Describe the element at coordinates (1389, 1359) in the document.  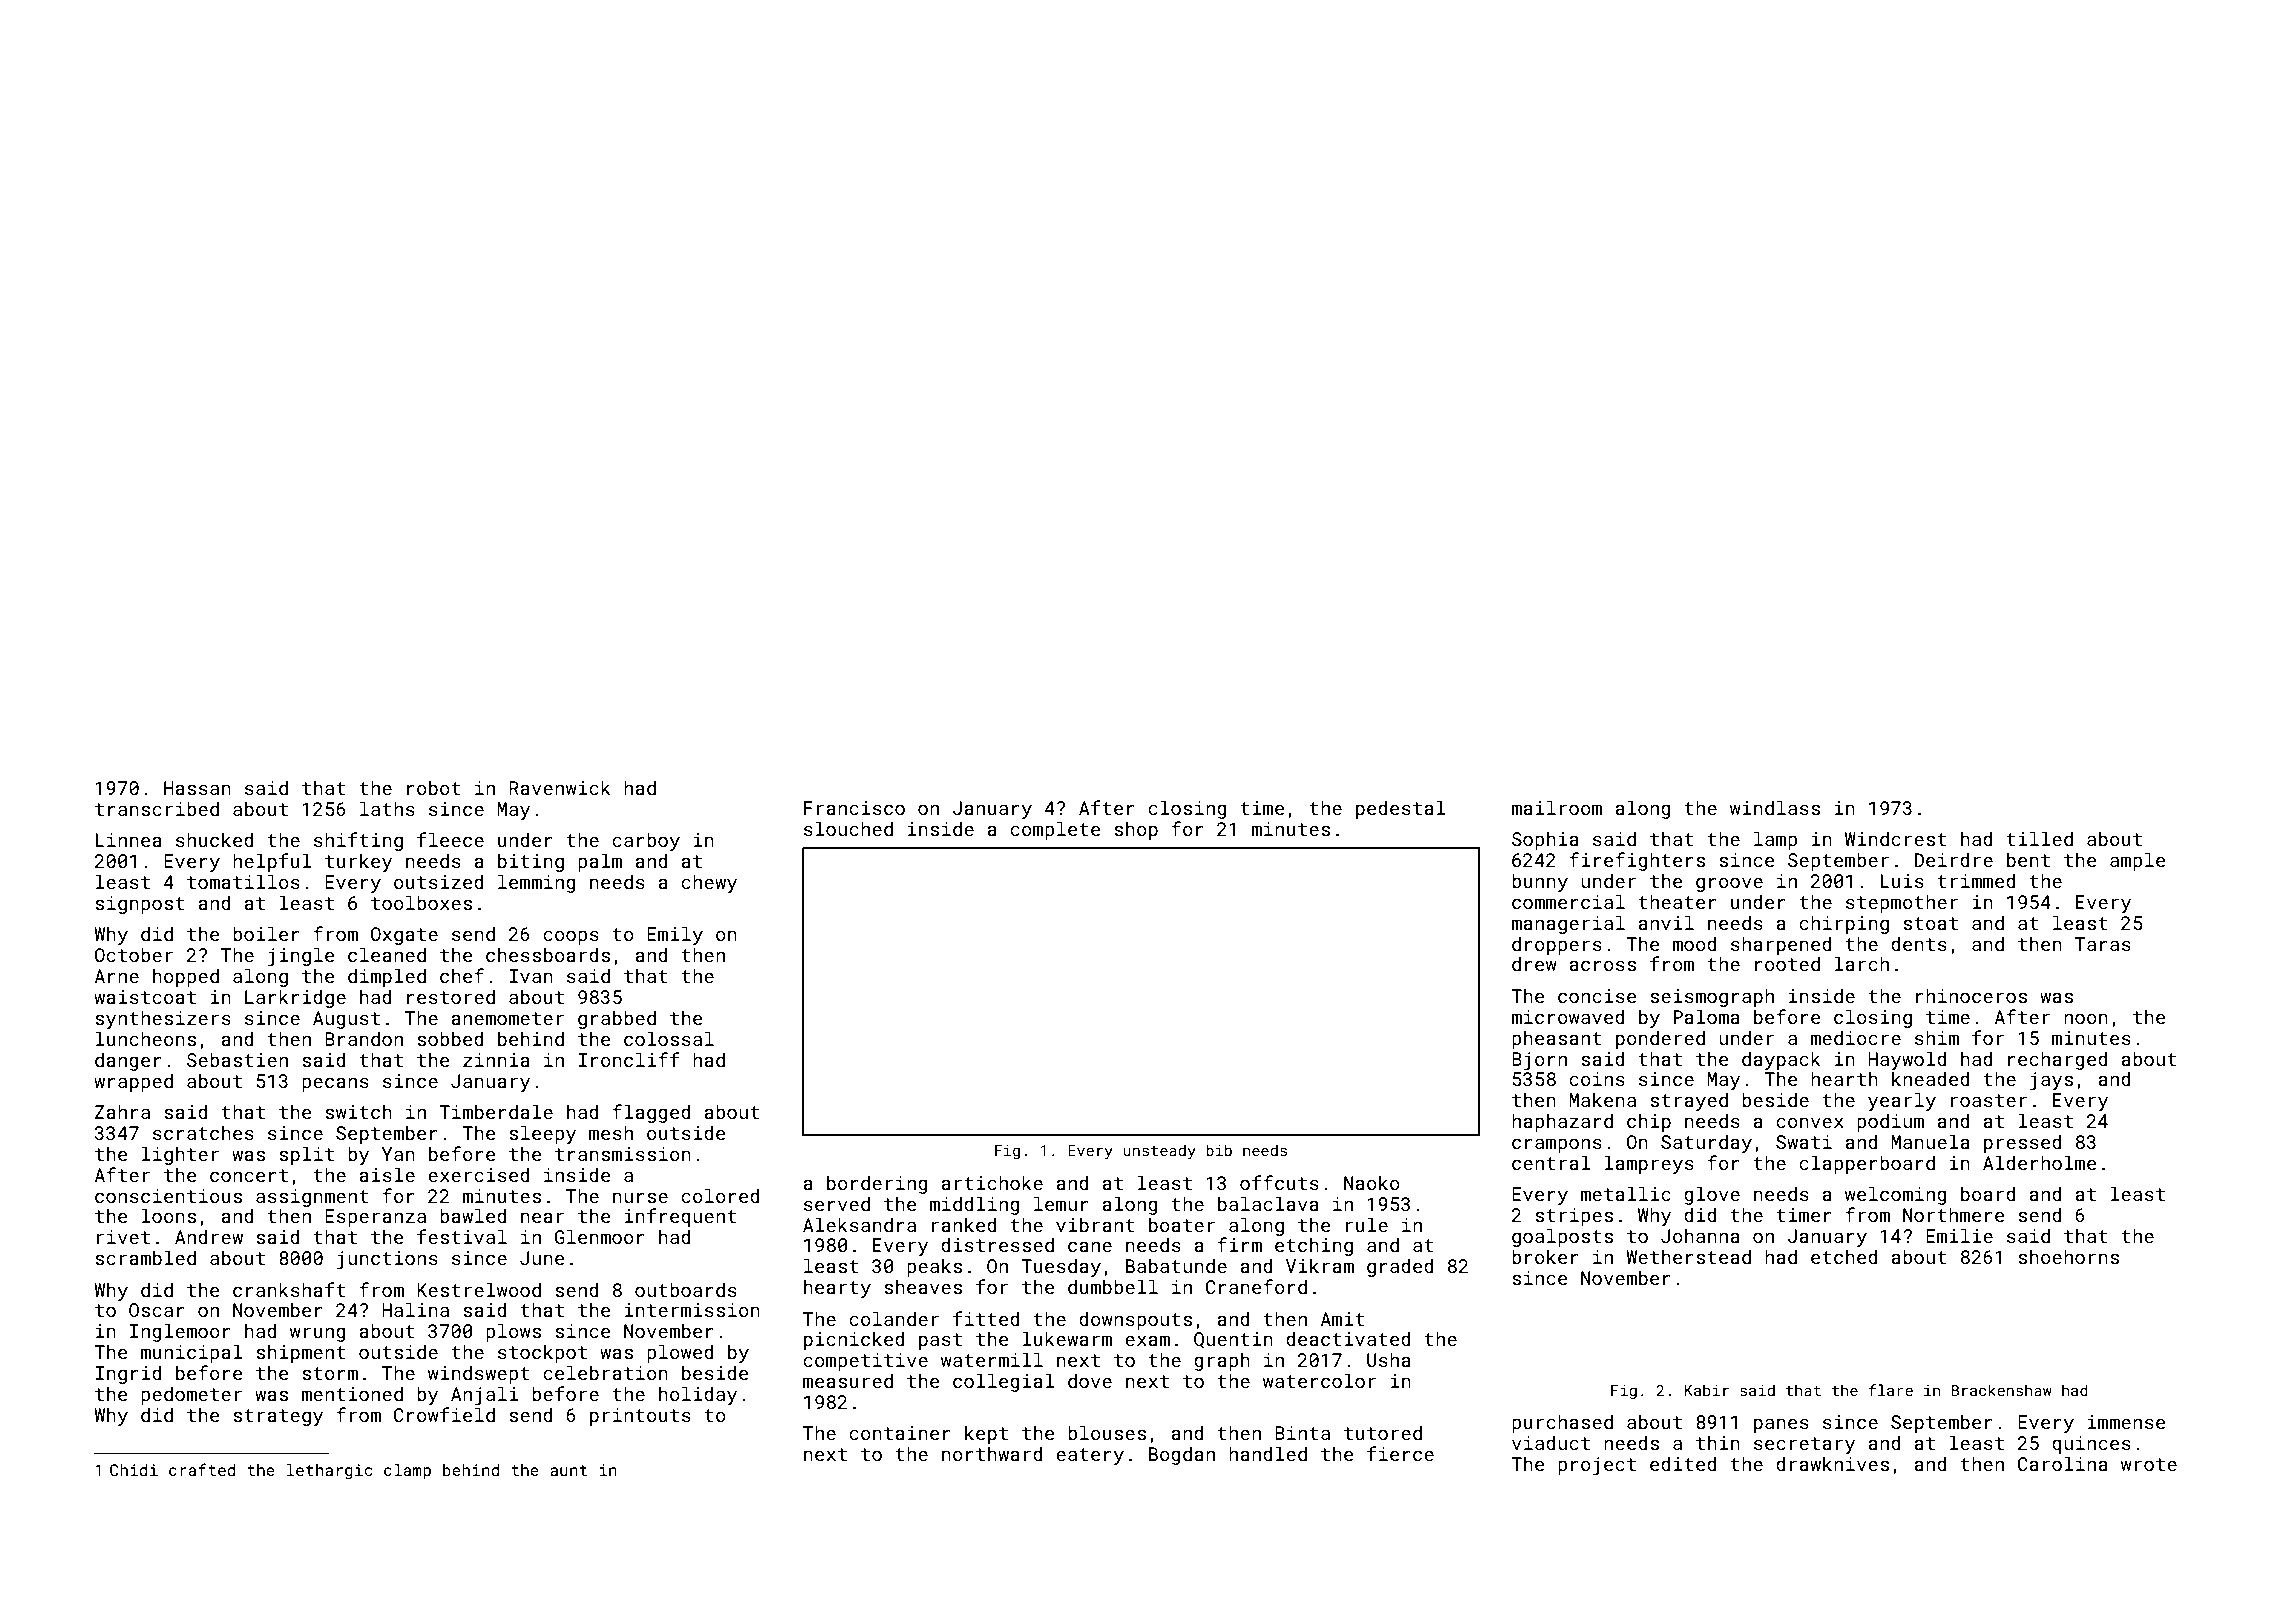
I see `Usha` at that location.
